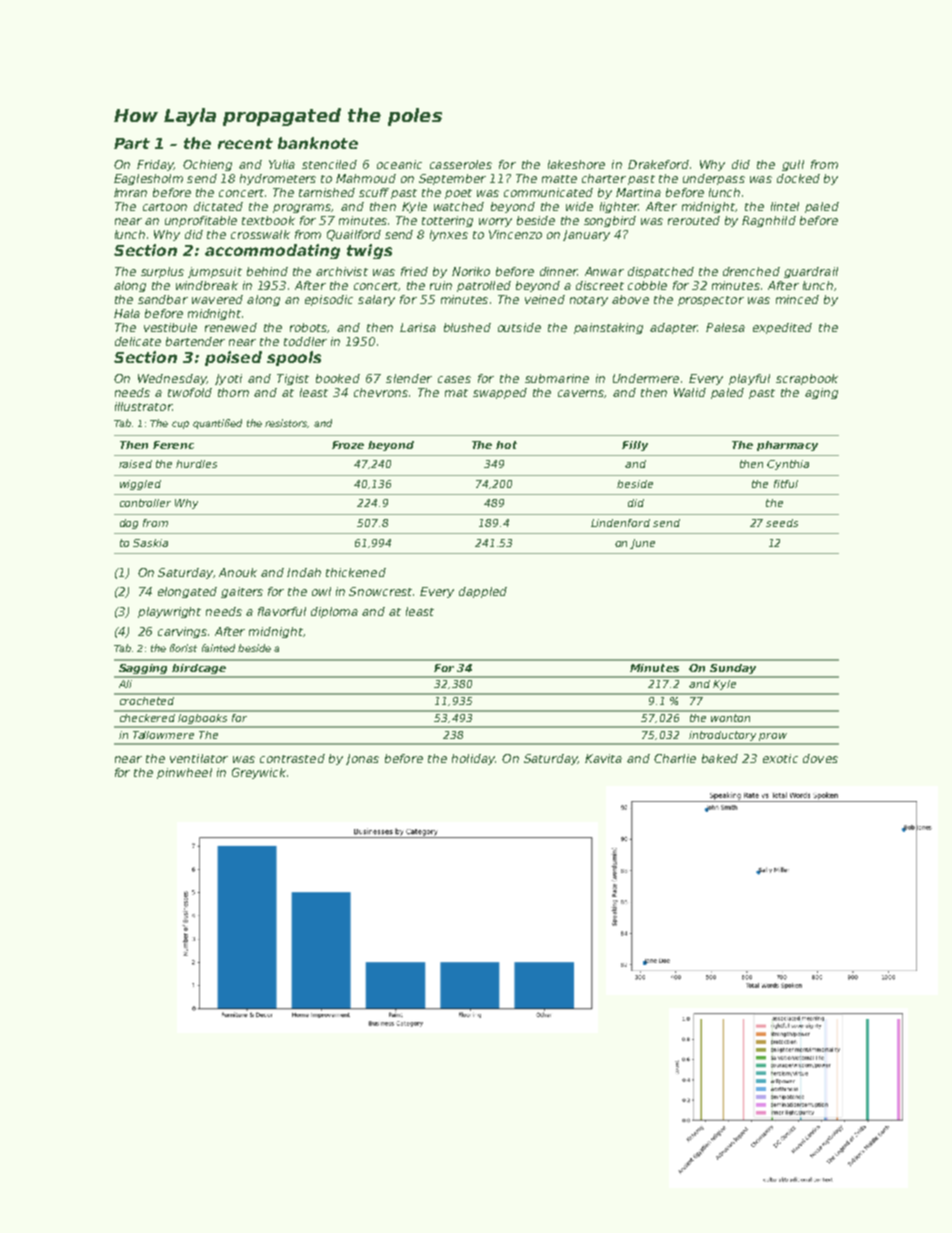  I want to click on casseroles, so click(461, 164).
